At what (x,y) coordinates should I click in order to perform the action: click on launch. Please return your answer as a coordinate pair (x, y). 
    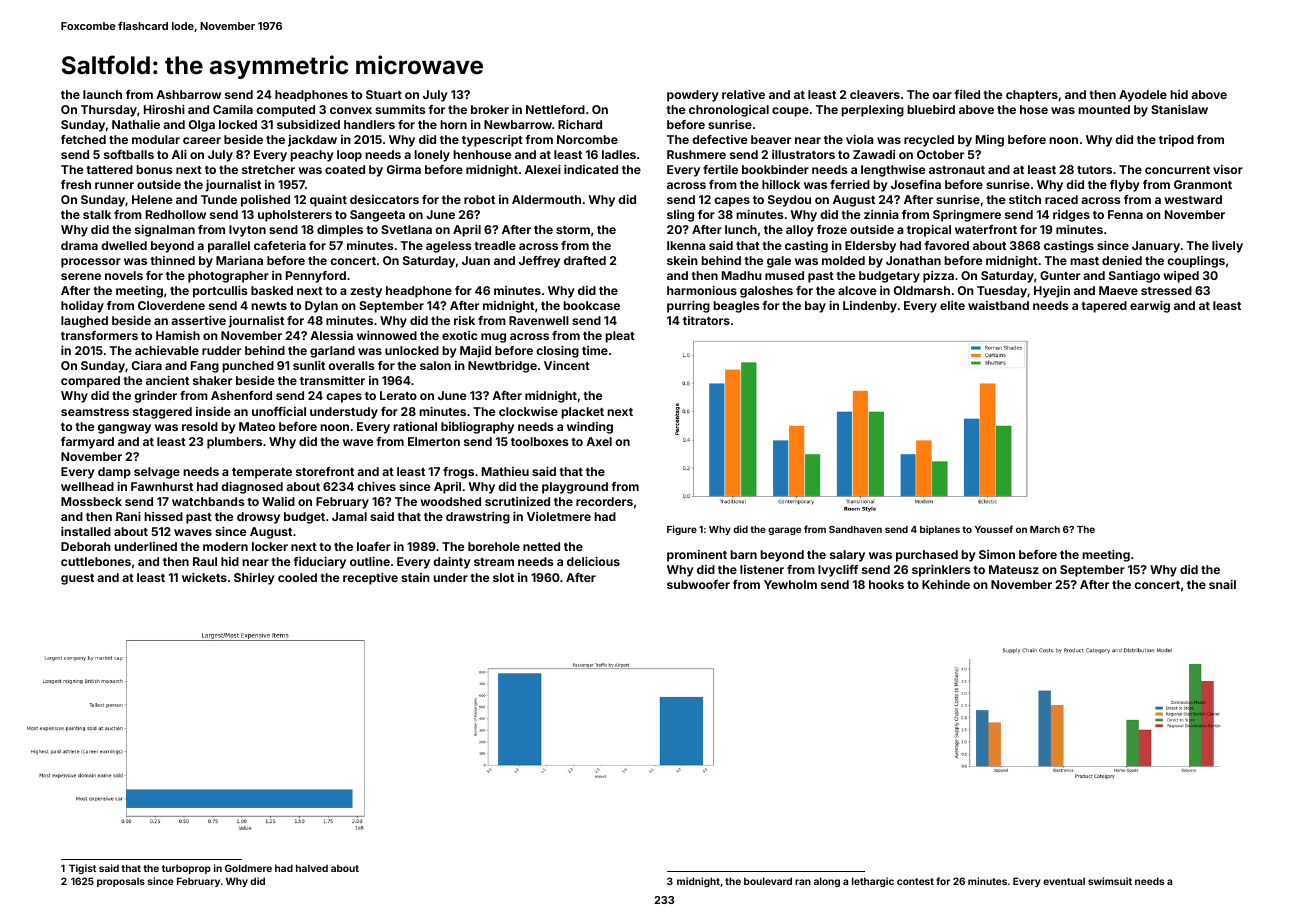
    Looking at the image, I should click on (102, 94).
